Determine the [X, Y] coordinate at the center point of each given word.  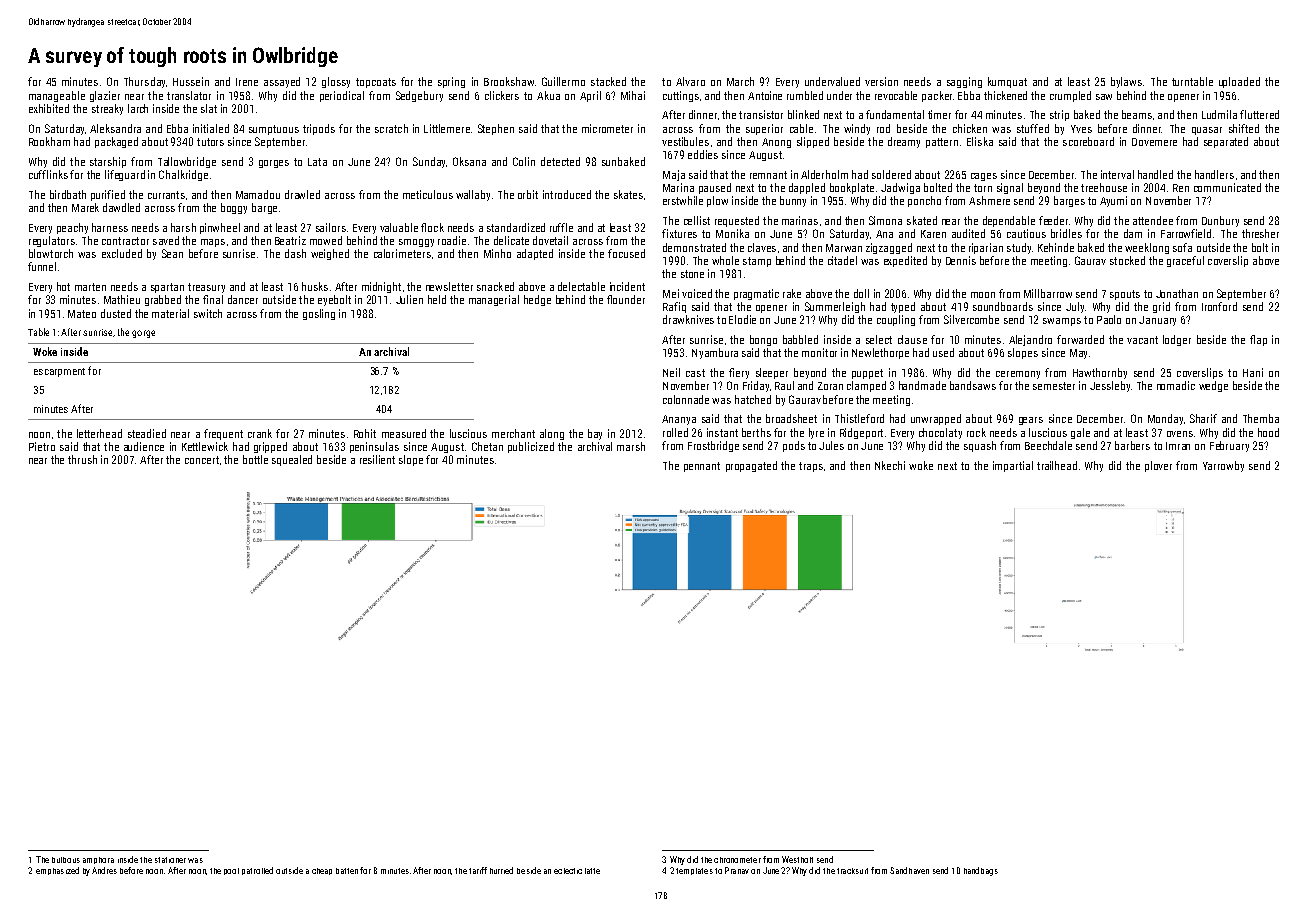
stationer [170, 860]
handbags [981, 871]
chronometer [737, 860]
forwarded [1080, 339]
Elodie [742, 319]
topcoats [376, 83]
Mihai [633, 95]
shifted [1244, 128]
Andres [104, 870]
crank [260, 433]
